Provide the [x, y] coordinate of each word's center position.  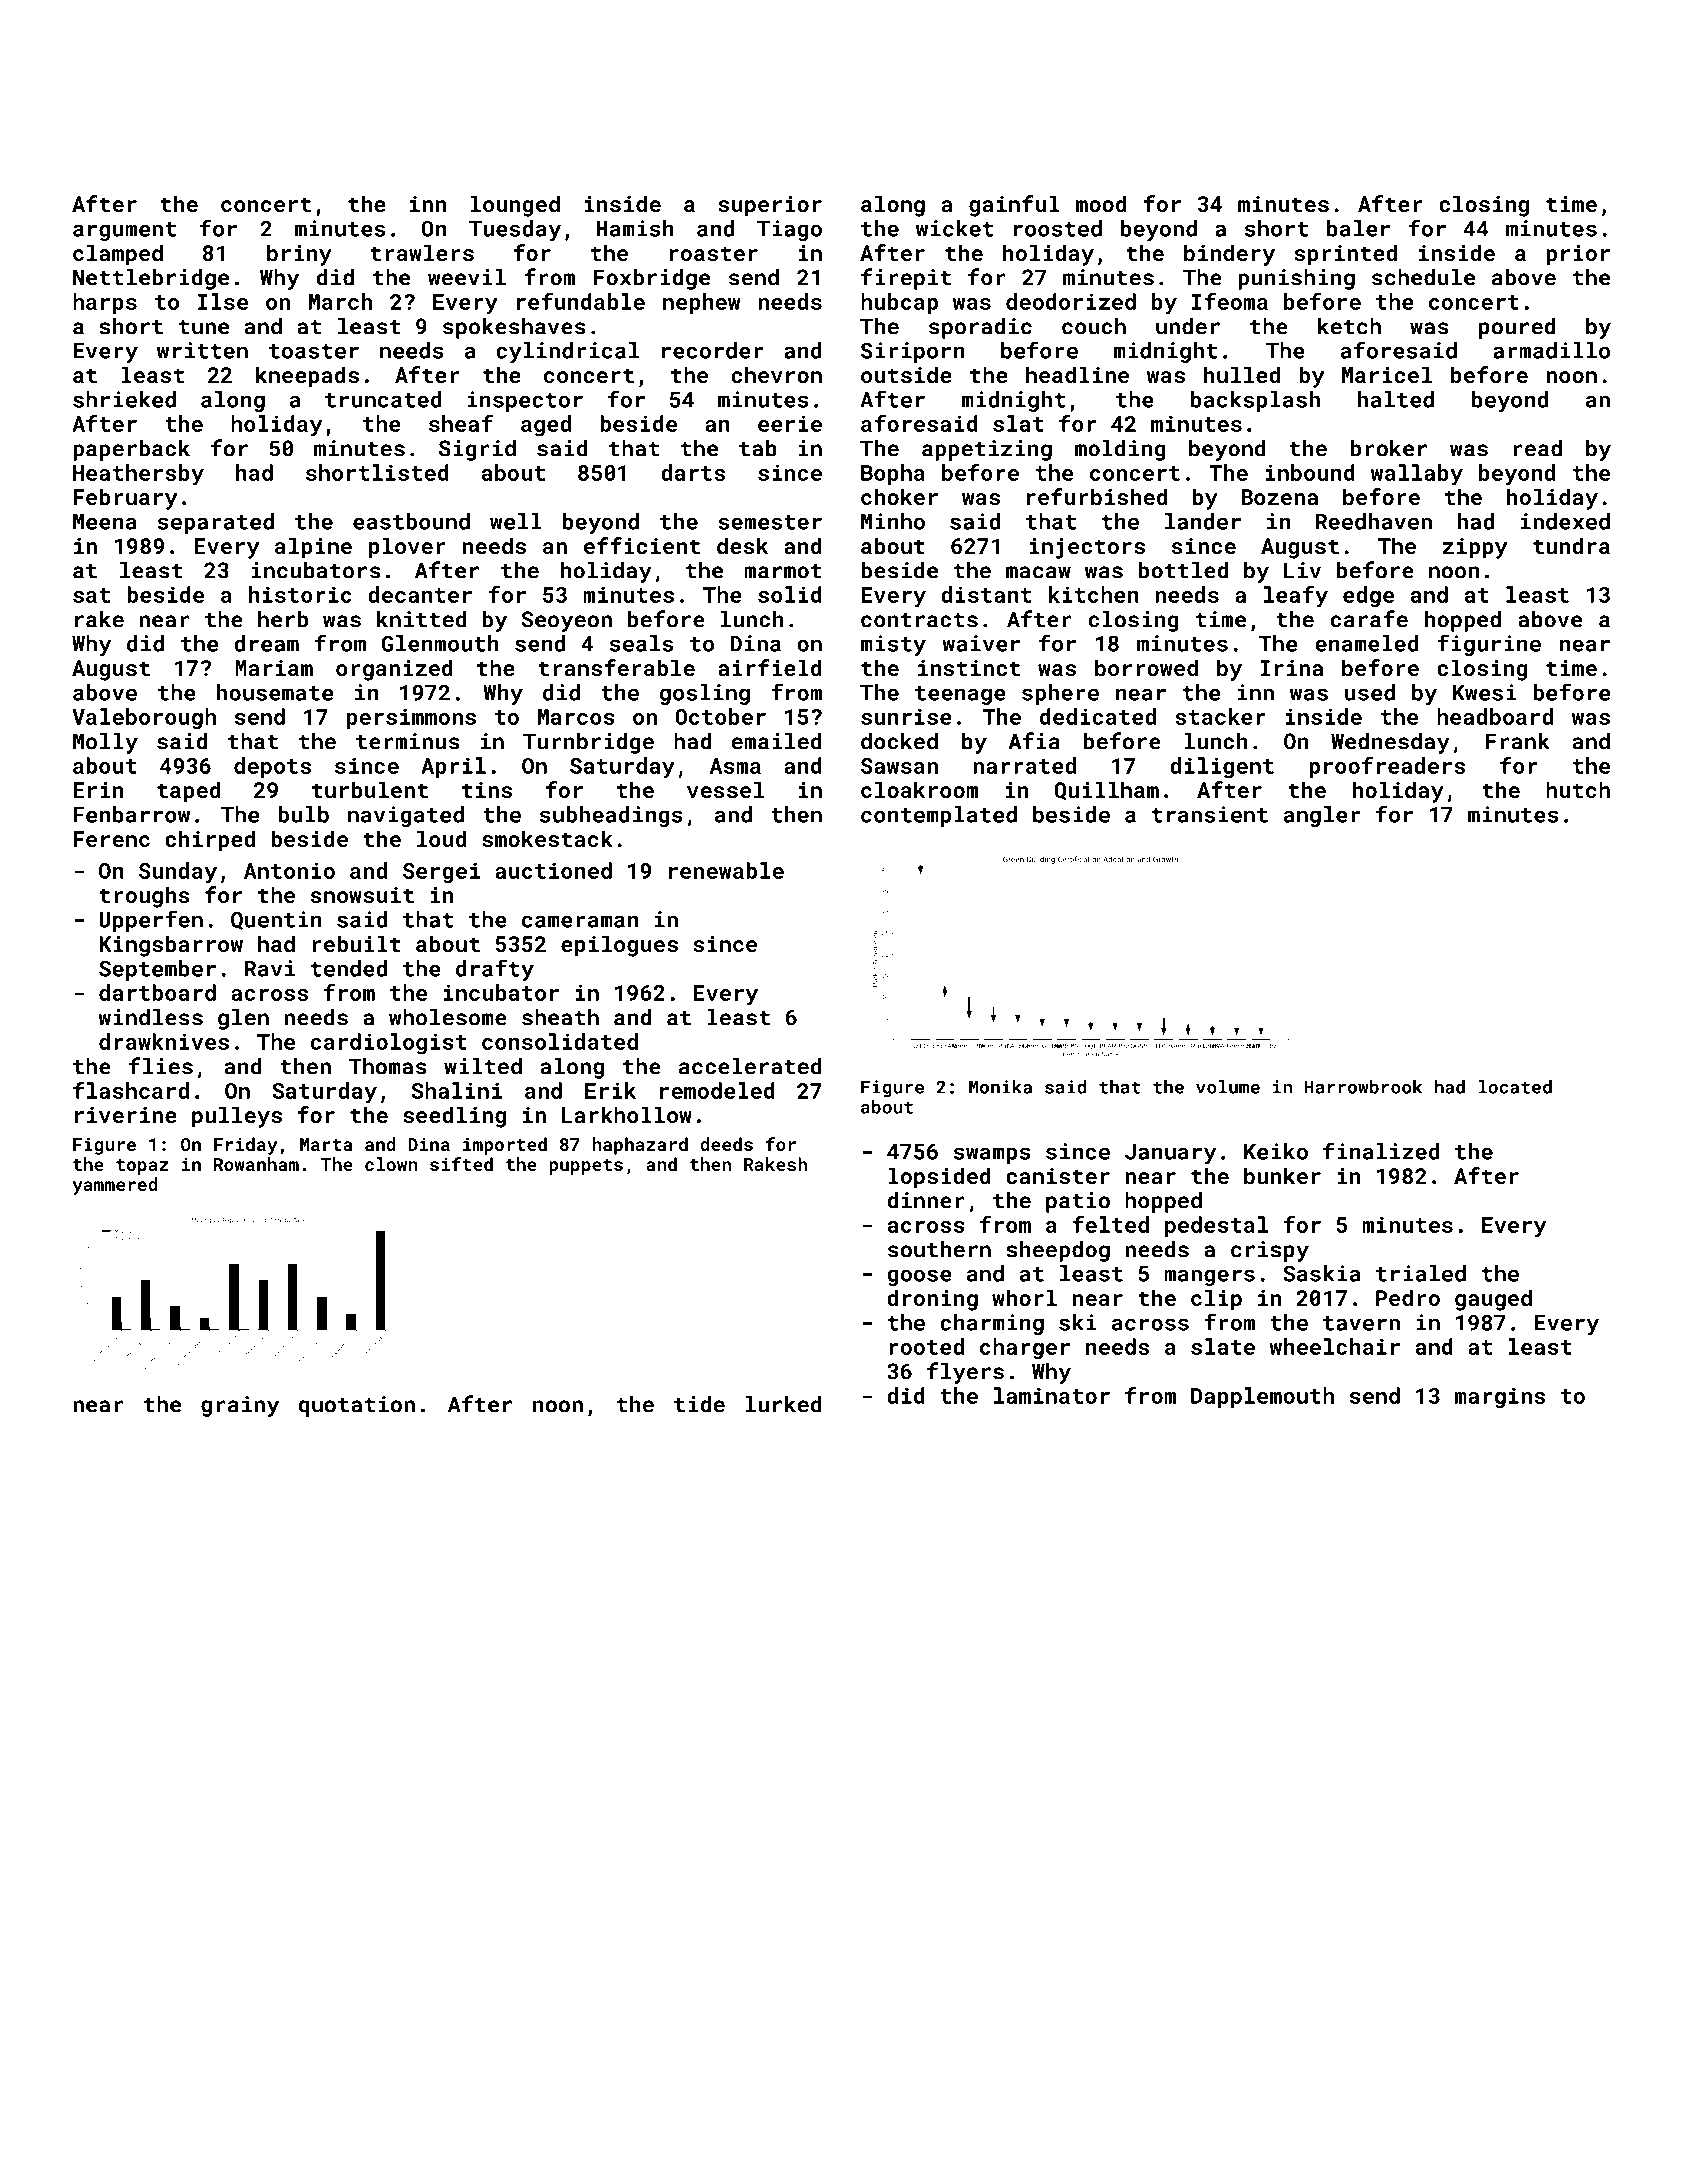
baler [1358, 228]
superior [770, 206]
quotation [356, 1406]
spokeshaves [514, 328]
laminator [1052, 1395]
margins [1500, 1398]
